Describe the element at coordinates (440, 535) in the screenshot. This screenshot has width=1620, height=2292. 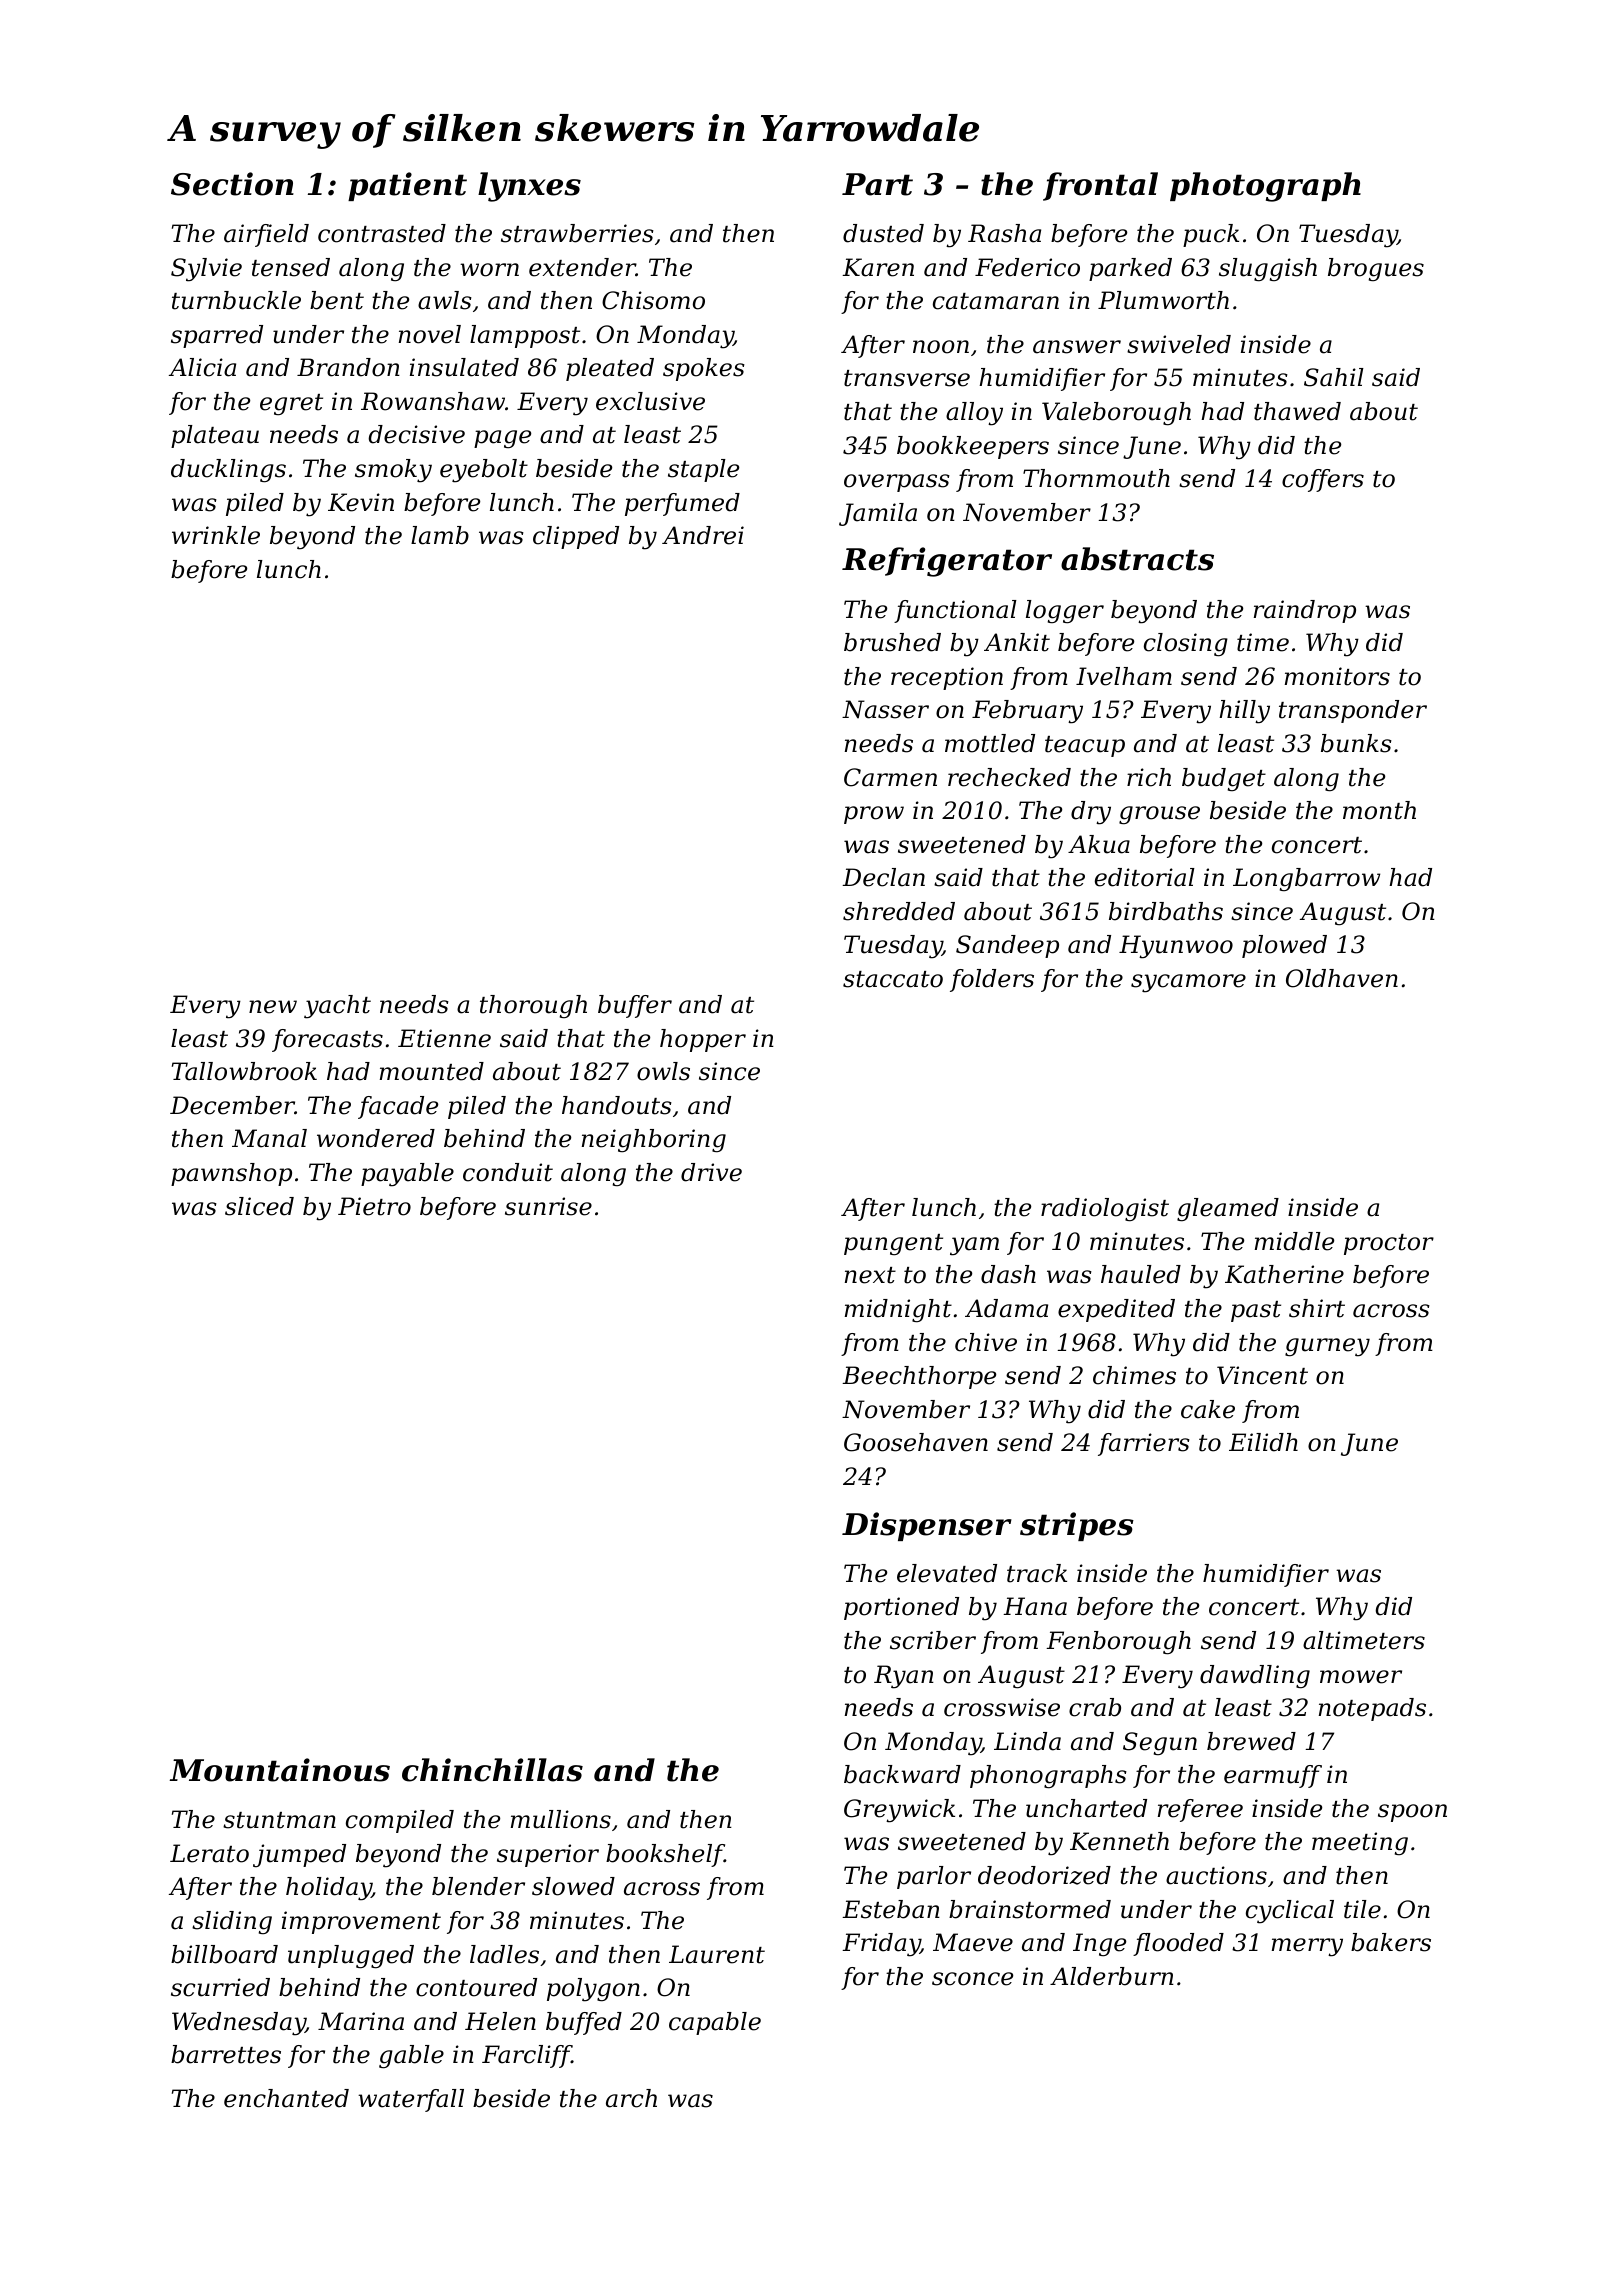
I see `lamb` at that location.
